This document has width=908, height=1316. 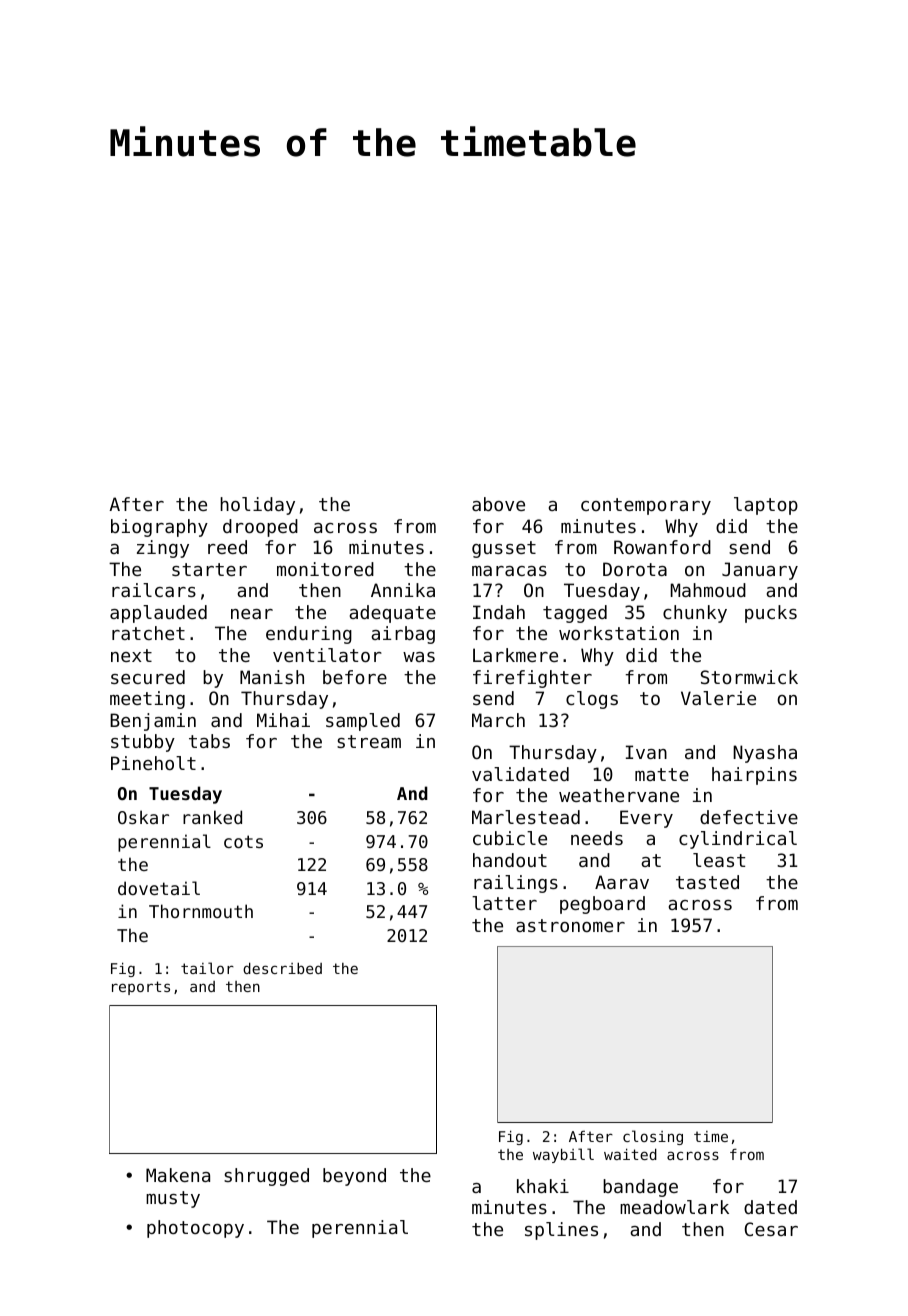 What do you see at coordinates (403, 635) in the document?
I see `airbag` at bounding box center [403, 635].
